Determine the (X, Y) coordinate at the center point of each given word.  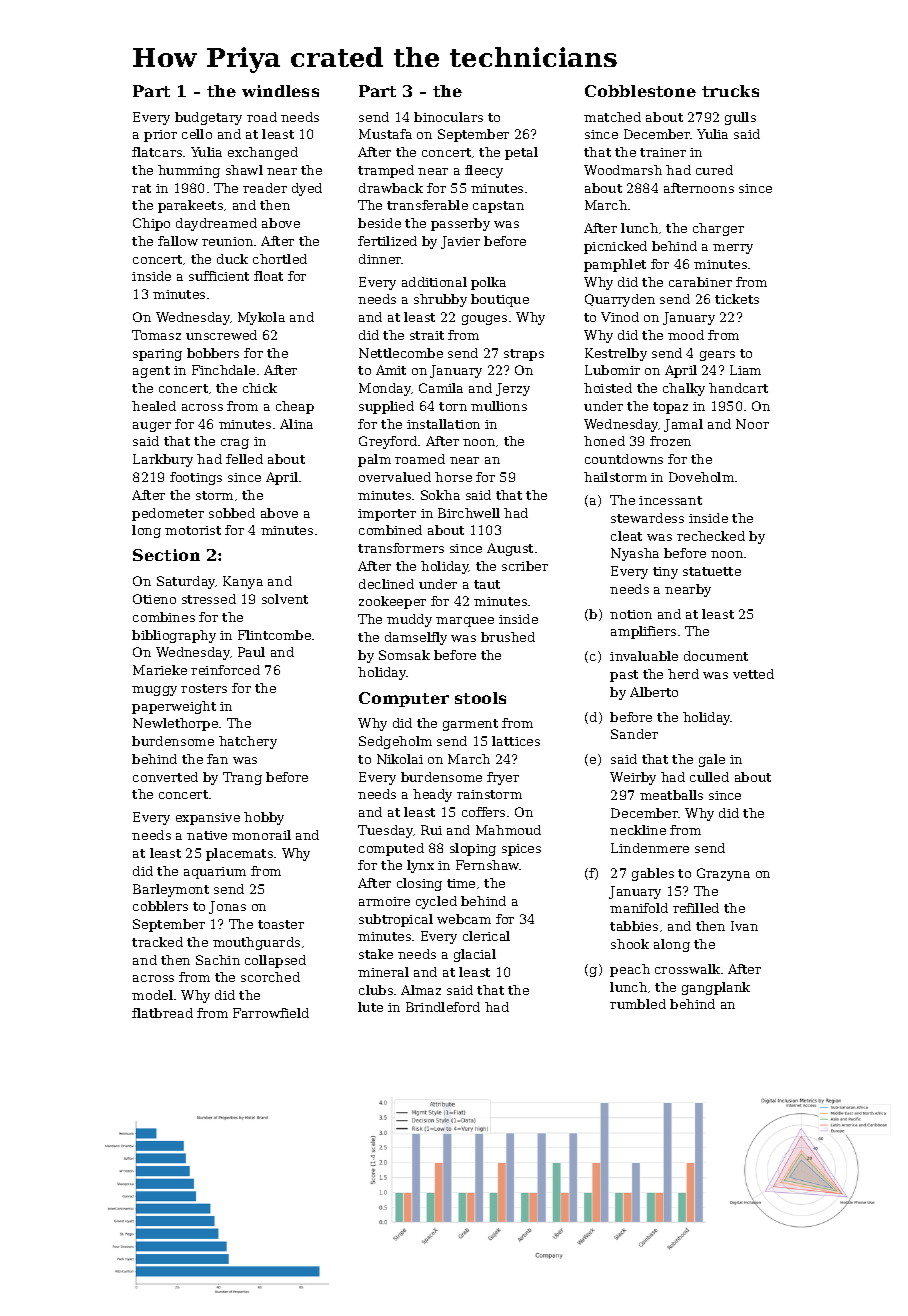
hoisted (608, 388)
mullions (499, 406)
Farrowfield (271, 1013)
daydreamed (216, 224)
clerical (486, 936)
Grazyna (723, 874)
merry (733, 249)
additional (434, 282)
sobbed (232, 513)
